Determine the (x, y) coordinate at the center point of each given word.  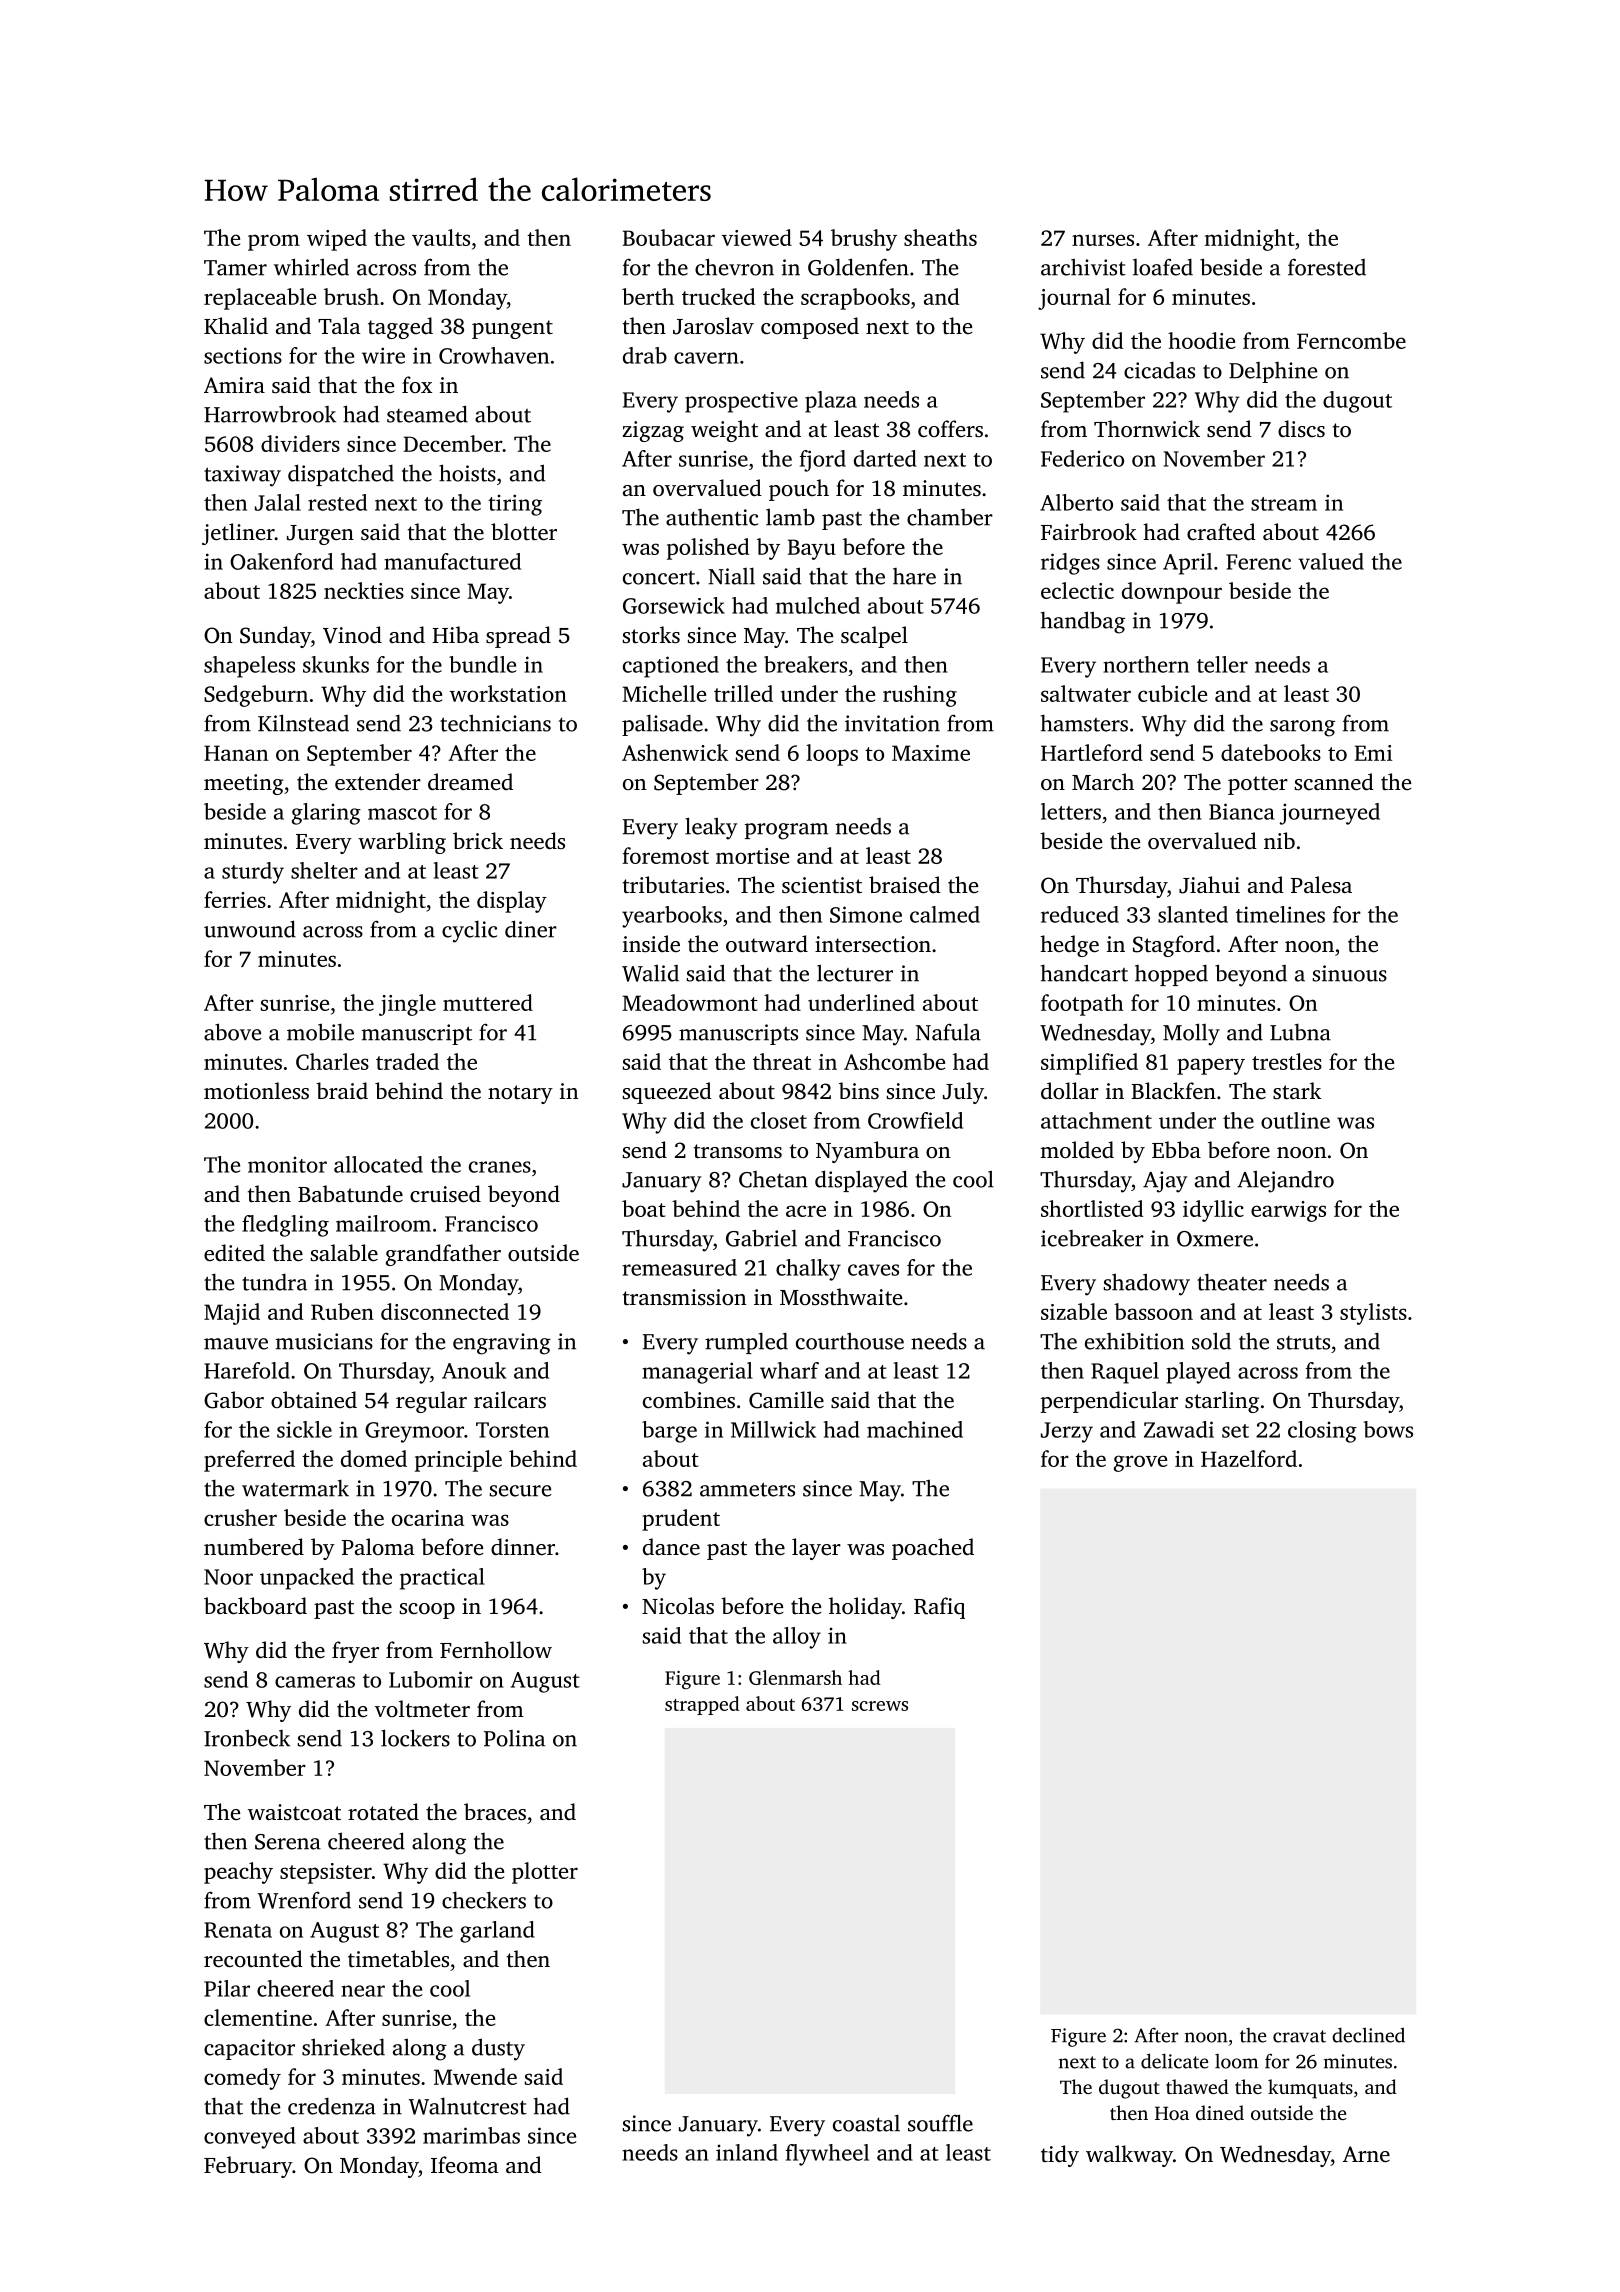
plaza (831, 402)
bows (1388, 1429)
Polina (514, 1738)
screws (880, 1706)
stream (1284, 504)
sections (243, 355)
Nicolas (678, 1606)
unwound (250, 929)
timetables (398, 1958)
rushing (920, 696)
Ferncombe (1351, 340)
